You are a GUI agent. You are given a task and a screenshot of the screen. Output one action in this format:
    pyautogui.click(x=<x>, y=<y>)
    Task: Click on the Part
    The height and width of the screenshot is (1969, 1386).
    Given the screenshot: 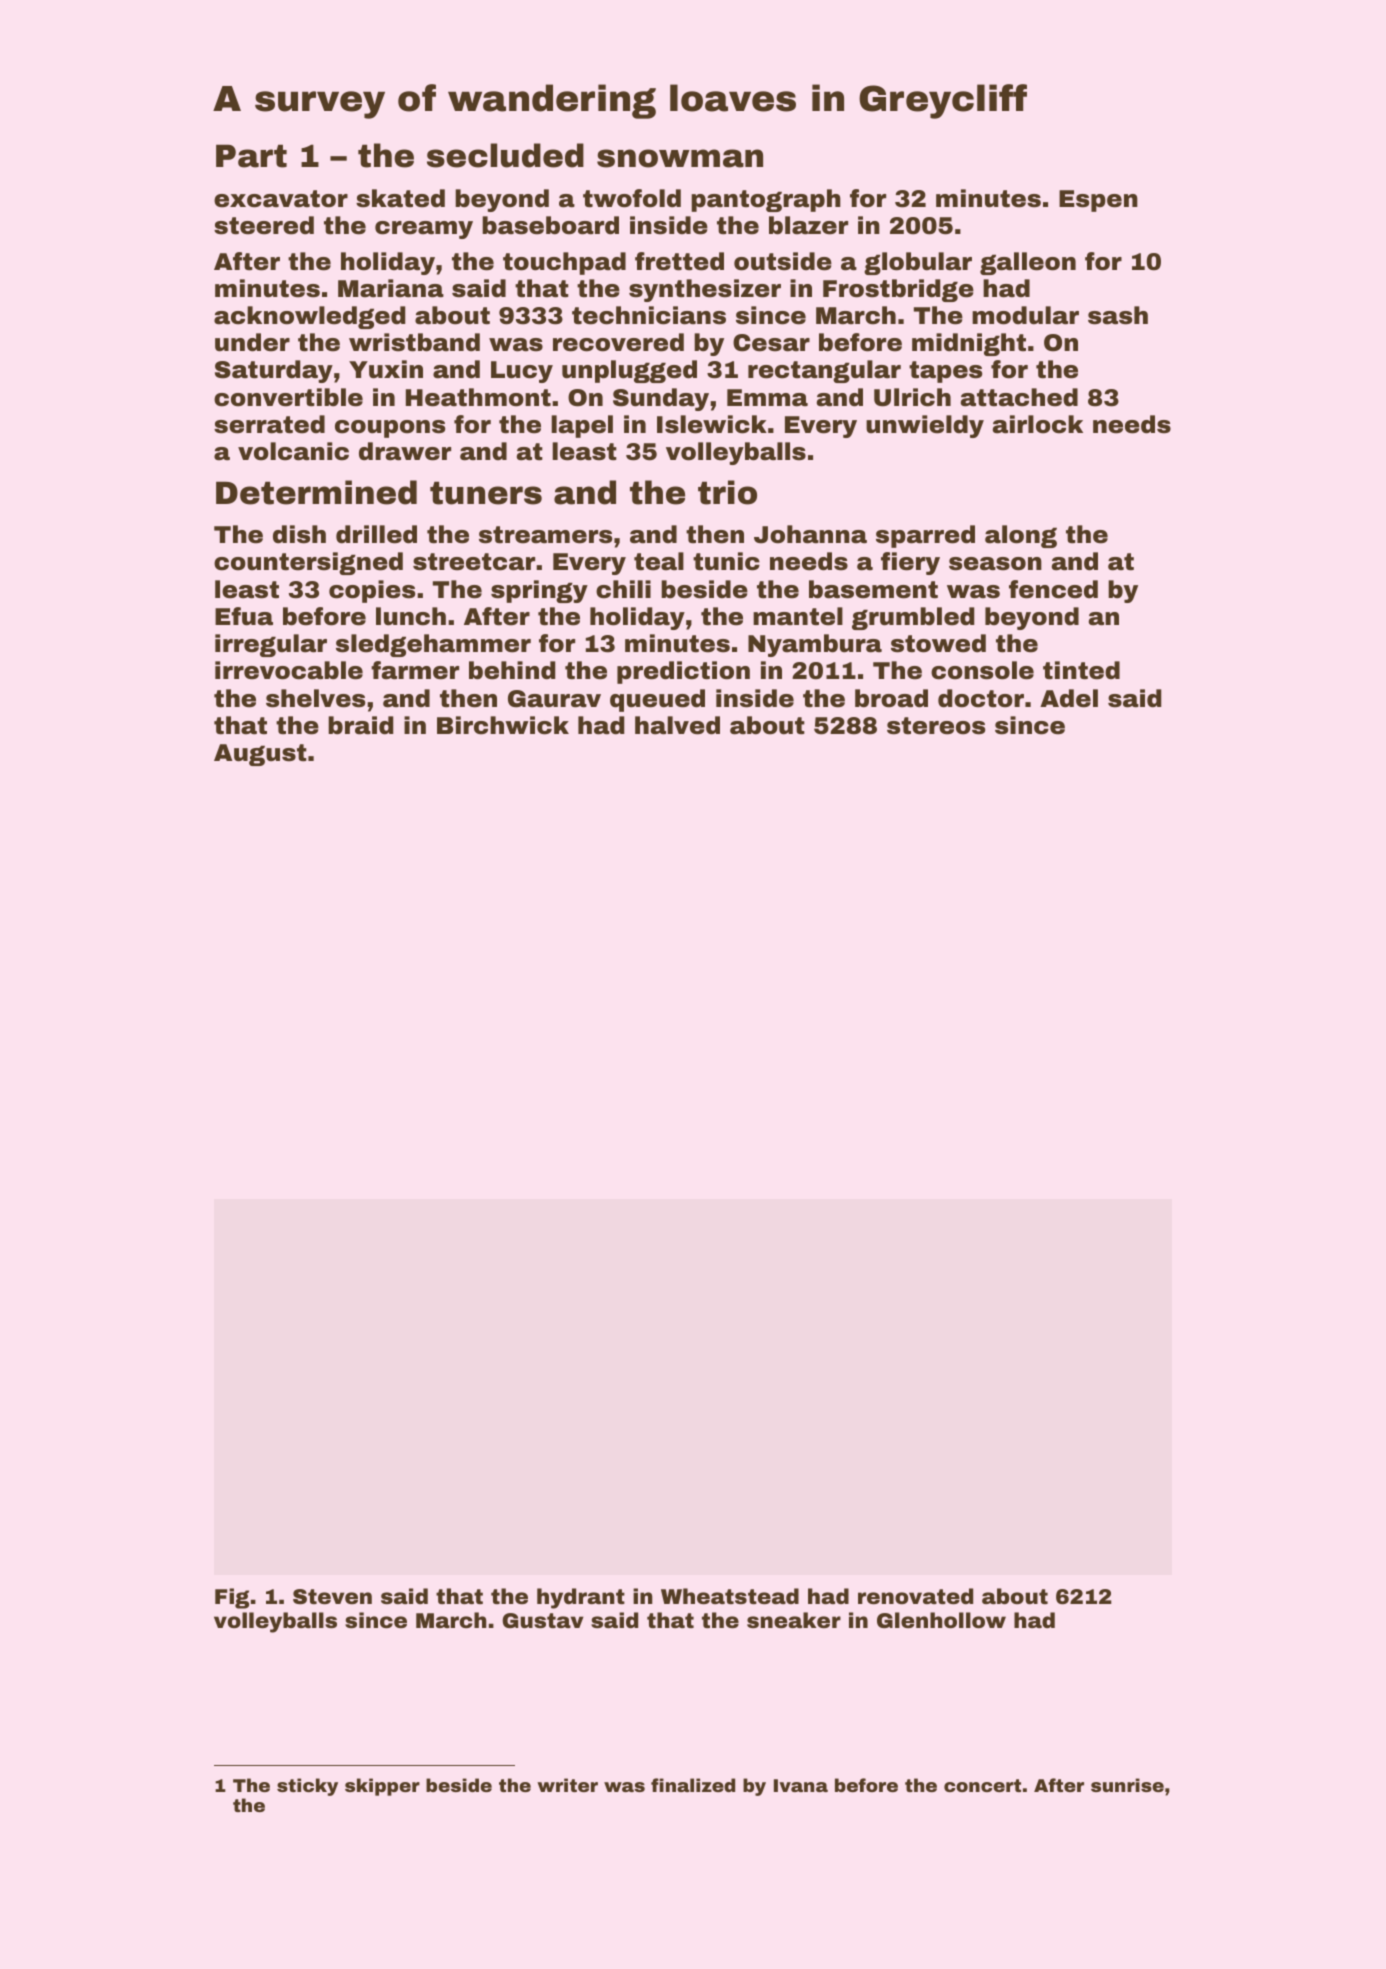 What is the action you would take?
    pyautogui.click(x=251, y=156)
